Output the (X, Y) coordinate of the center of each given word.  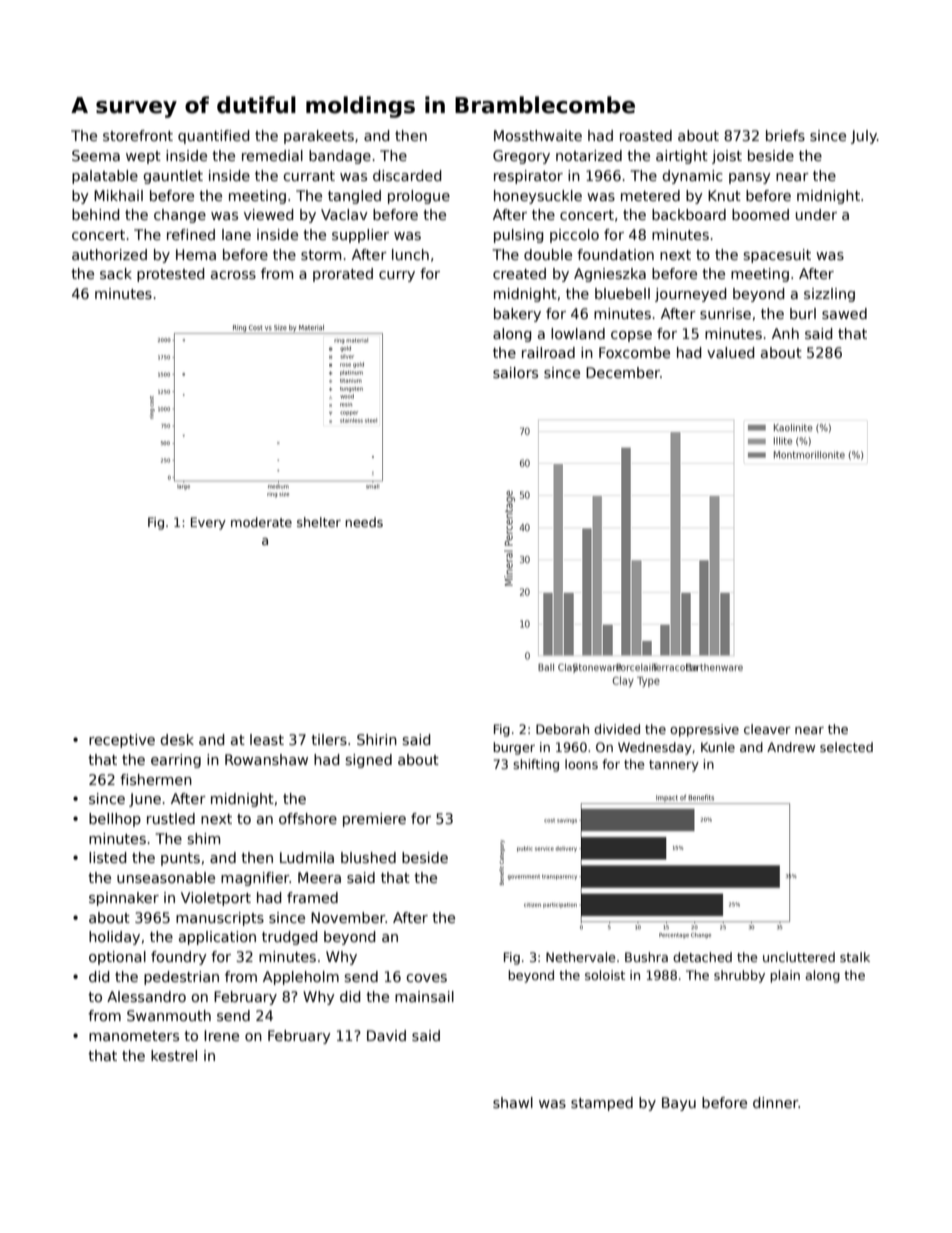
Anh (785, 333)
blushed (368, 857)
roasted (646, 135)
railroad (548, 352)
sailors (515, 372)
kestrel (174, 1055)
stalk (855, 957)
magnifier (255, 879)
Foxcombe (634, 352)
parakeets (319, 137)
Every (208, 523)
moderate (261, 522)
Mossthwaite (538, 135)
